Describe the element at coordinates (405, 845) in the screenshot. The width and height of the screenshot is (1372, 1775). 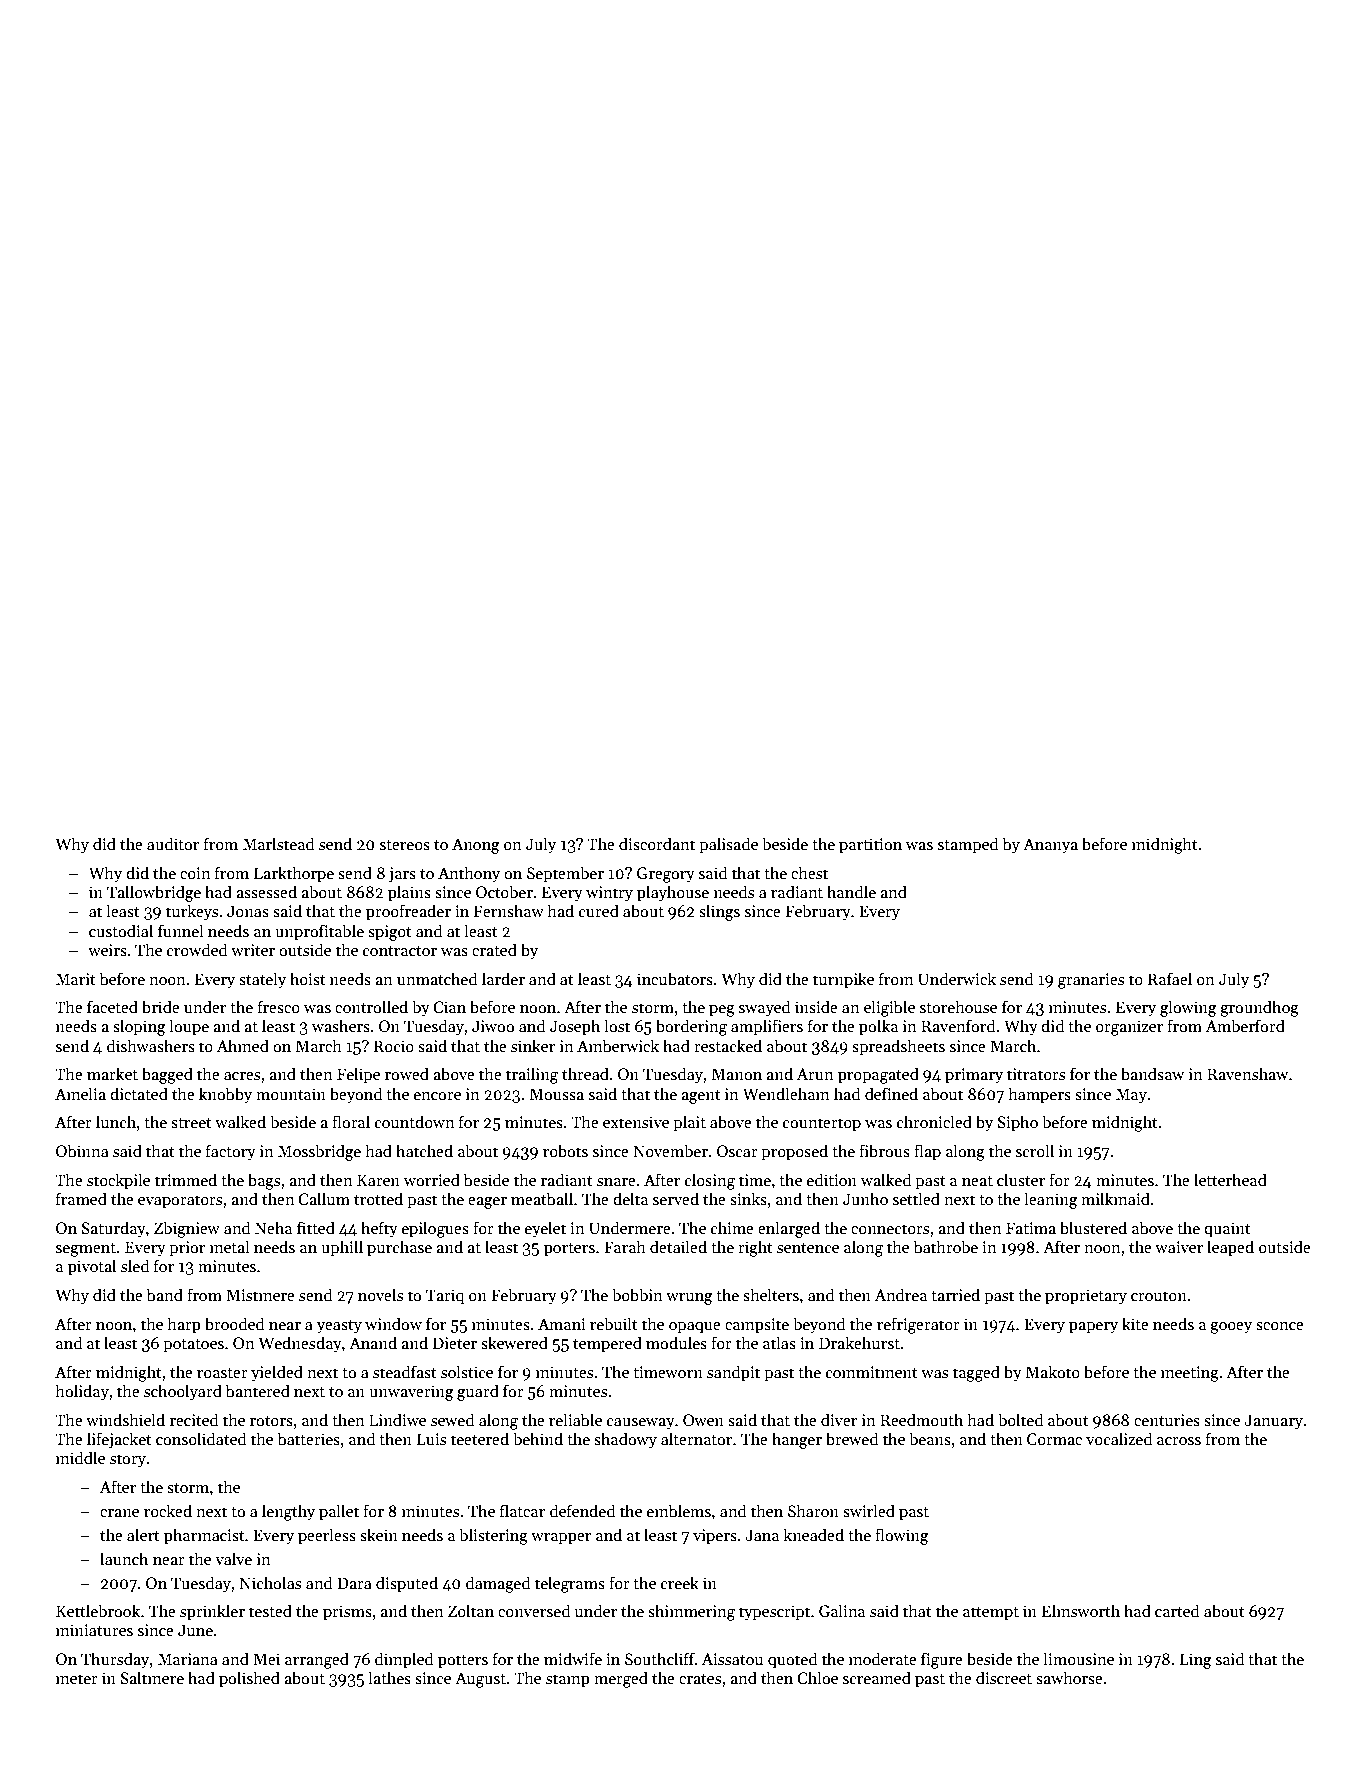
I see `stereos` at that location.
